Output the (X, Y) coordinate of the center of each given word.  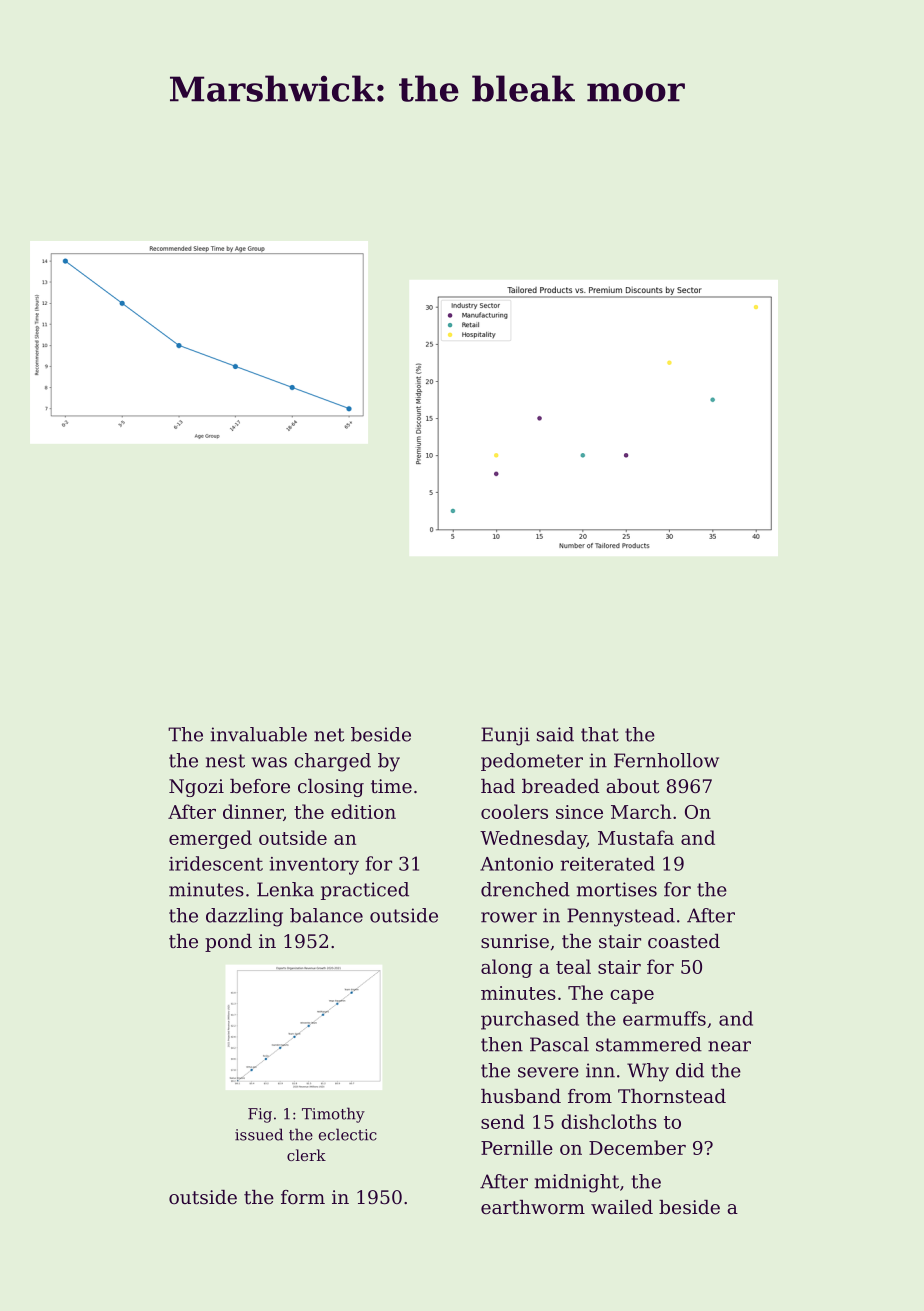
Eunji (505, 736)
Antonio (516, 864)
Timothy (333, 1115)
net (329, 735)
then (502, 1044)
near (729, 1046)
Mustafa (636, 837)
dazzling (244, 917)
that (600, 734)
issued (259, 1134)
